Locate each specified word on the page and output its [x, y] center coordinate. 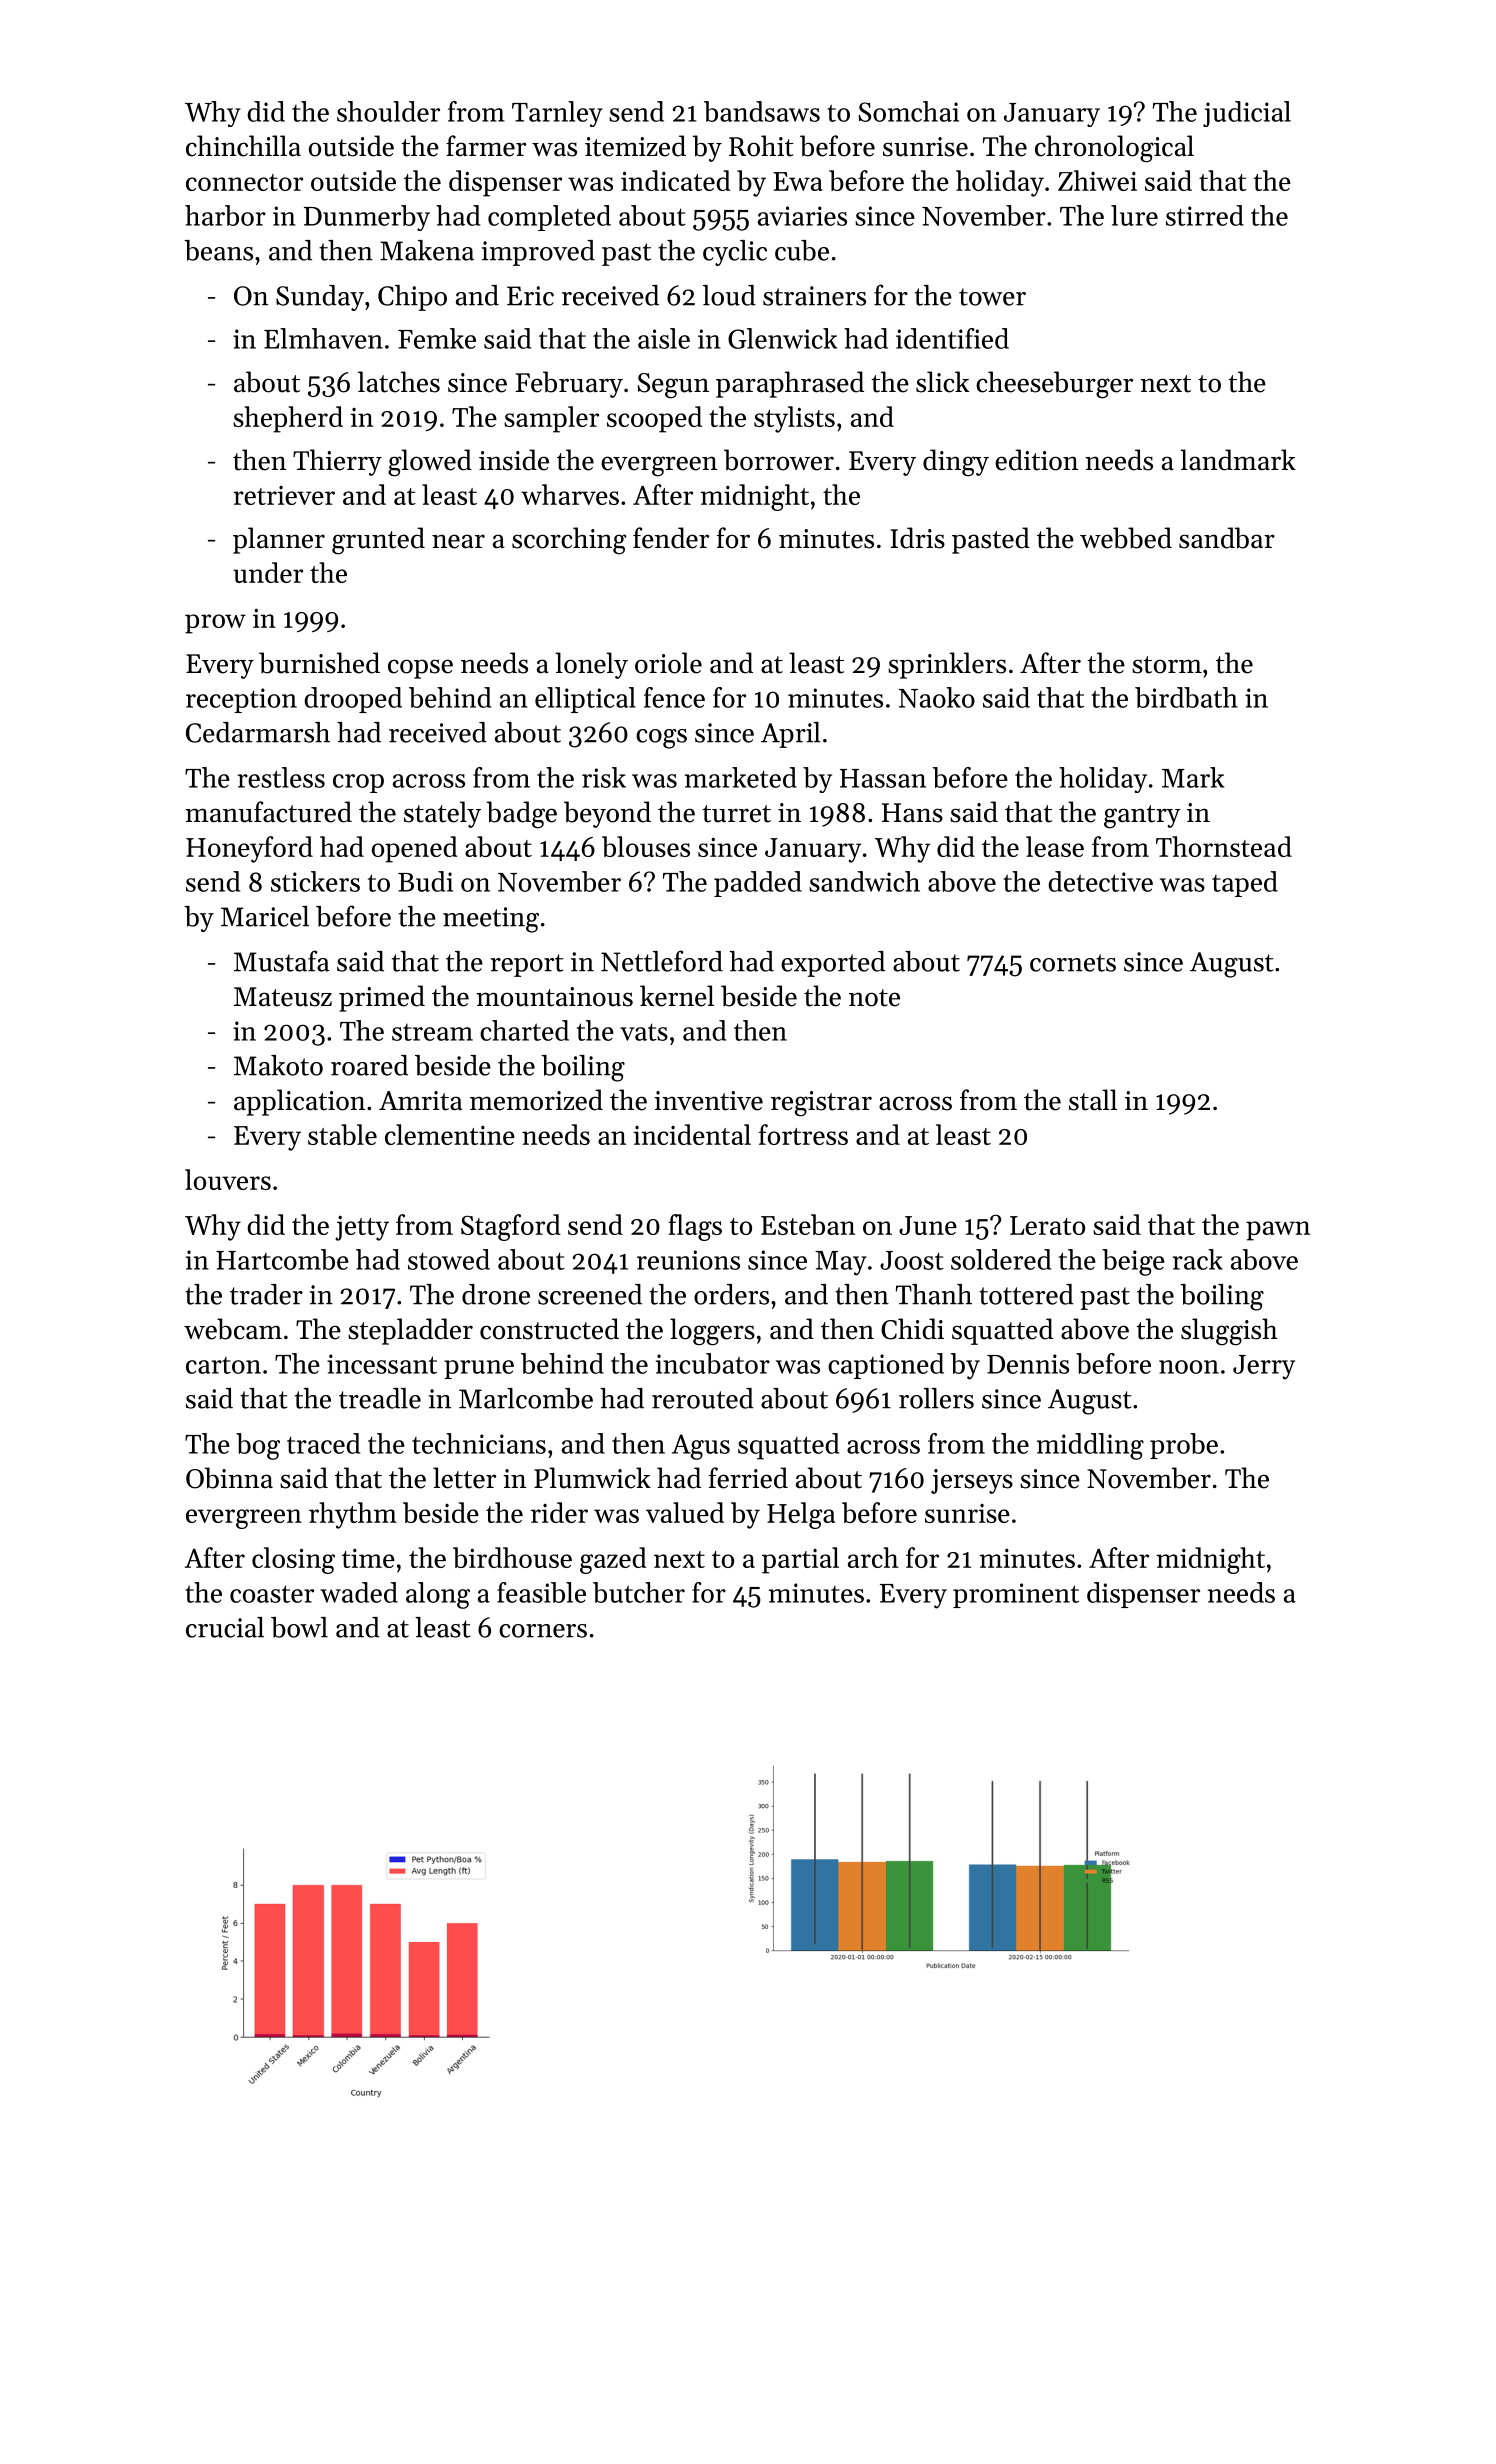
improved [538, 253]
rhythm [353, 1515]
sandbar [1227, 538]
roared [369, 1065]
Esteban [808, 1224]
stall [1093, 1100]
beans [218, 250]
